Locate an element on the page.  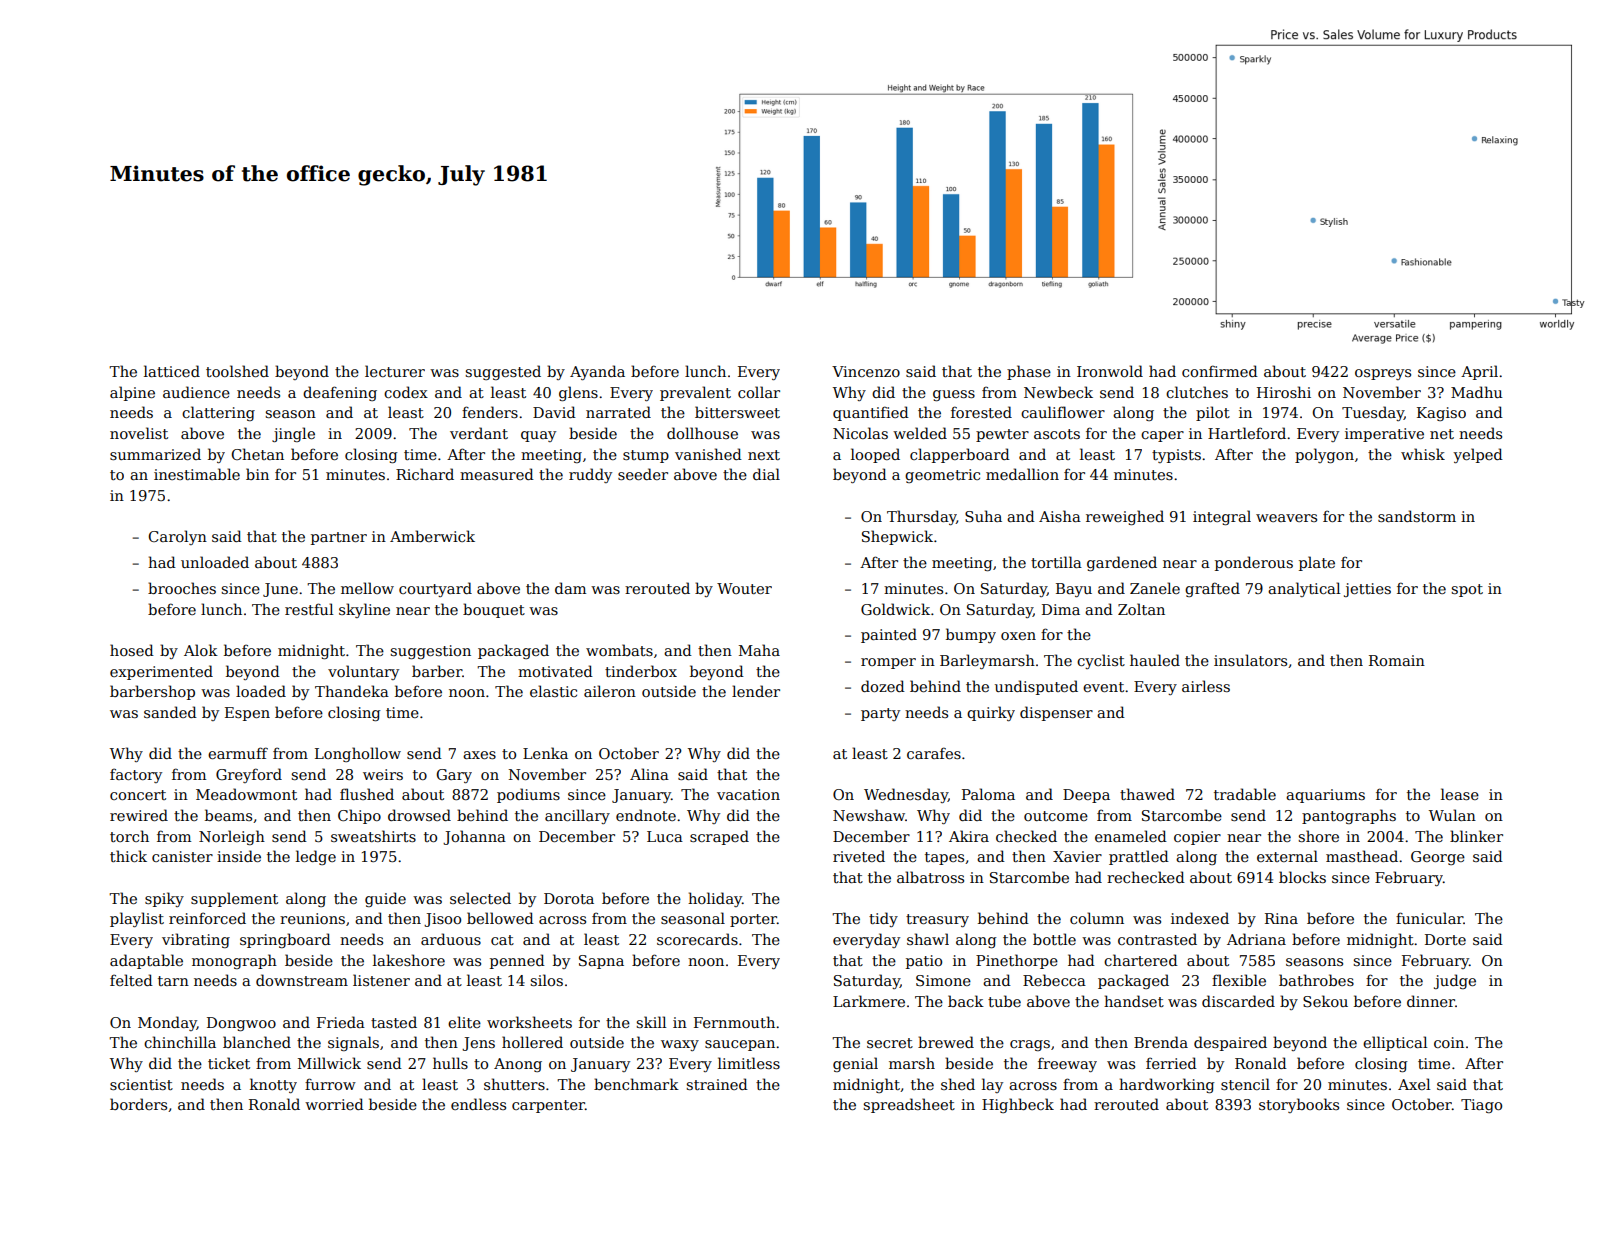
holiday is located at coordinates (715, 899).
